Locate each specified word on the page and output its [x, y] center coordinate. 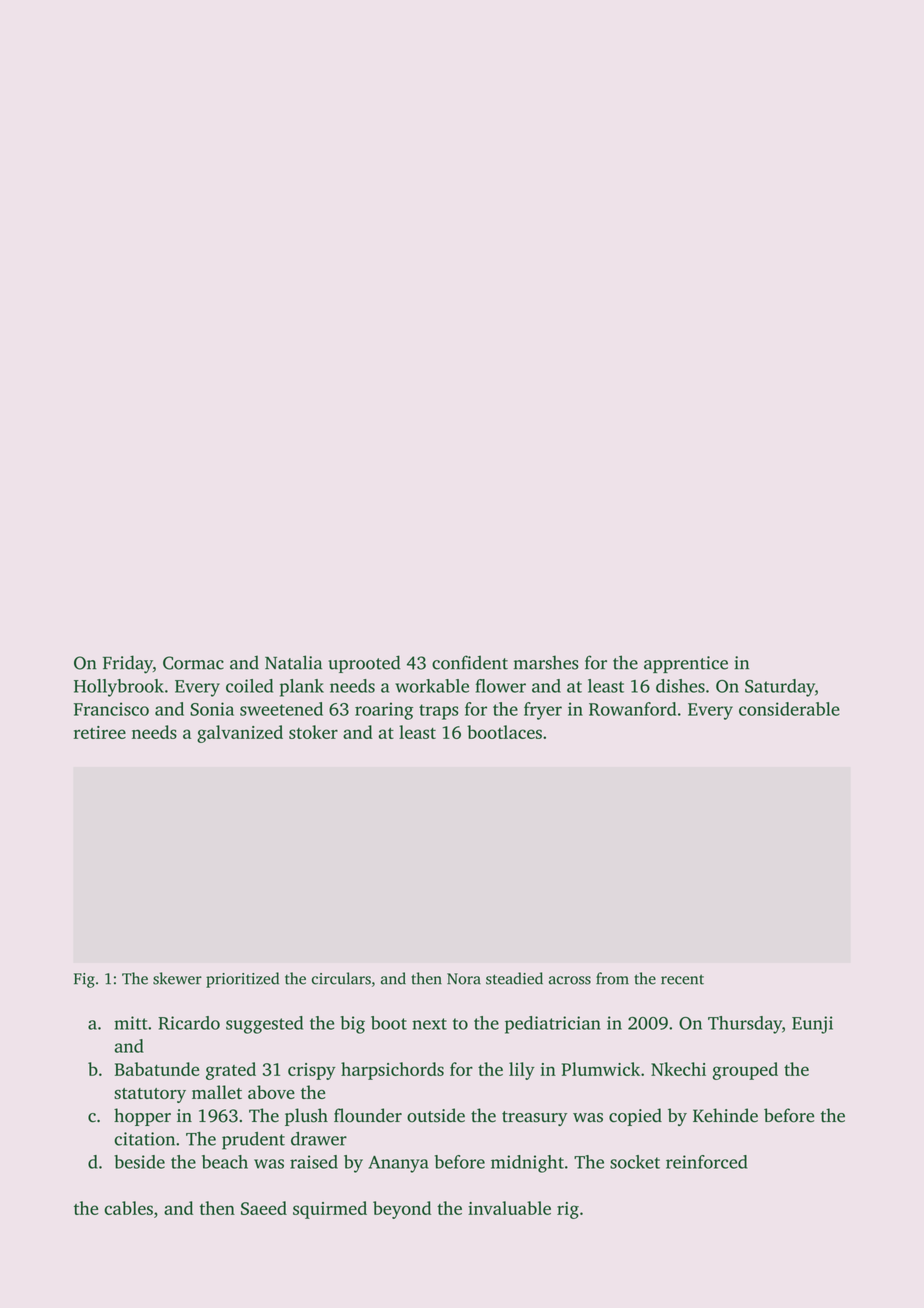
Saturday [780, 688]
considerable [789, 709]
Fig [84, 980]
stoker [313, 732]
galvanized [240, 734]
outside [436, 1115]
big [352, 1025]
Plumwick [601, 1069]
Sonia [212, 709]
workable [432, 686]
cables [128, 1208]
